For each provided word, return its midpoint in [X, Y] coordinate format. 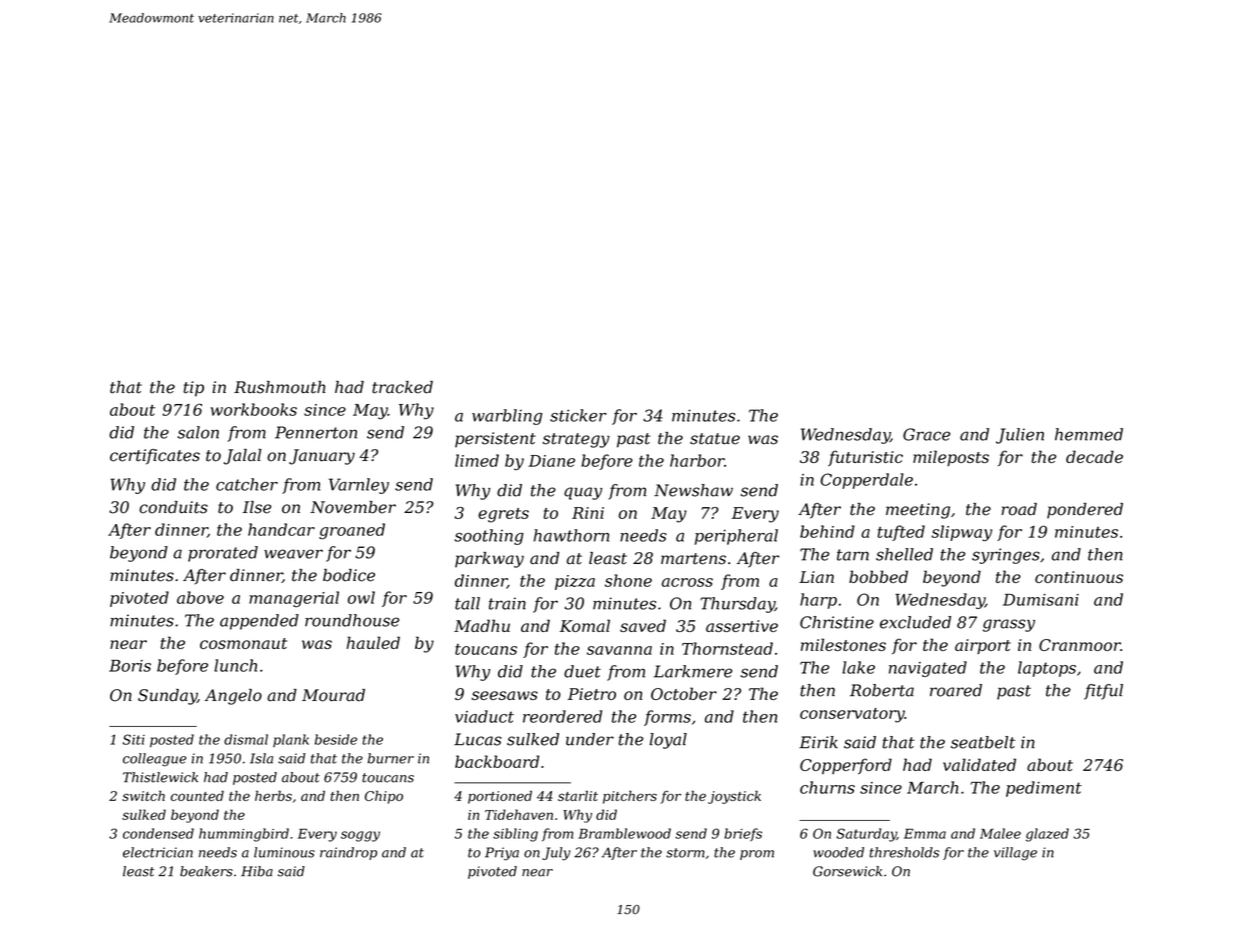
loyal [668, 741]
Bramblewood [624, 833]
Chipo [384, 797]
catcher [247, 484]
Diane [551, 461]
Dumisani [1041, 600]
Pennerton [316, 432]
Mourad [333, 695]
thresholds [904, 852]
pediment [1044, 789]
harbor [697, 460]
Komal [585, 625]
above [200, 597]
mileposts [951, 458]
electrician [158, 852]
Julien [1020, 436]
